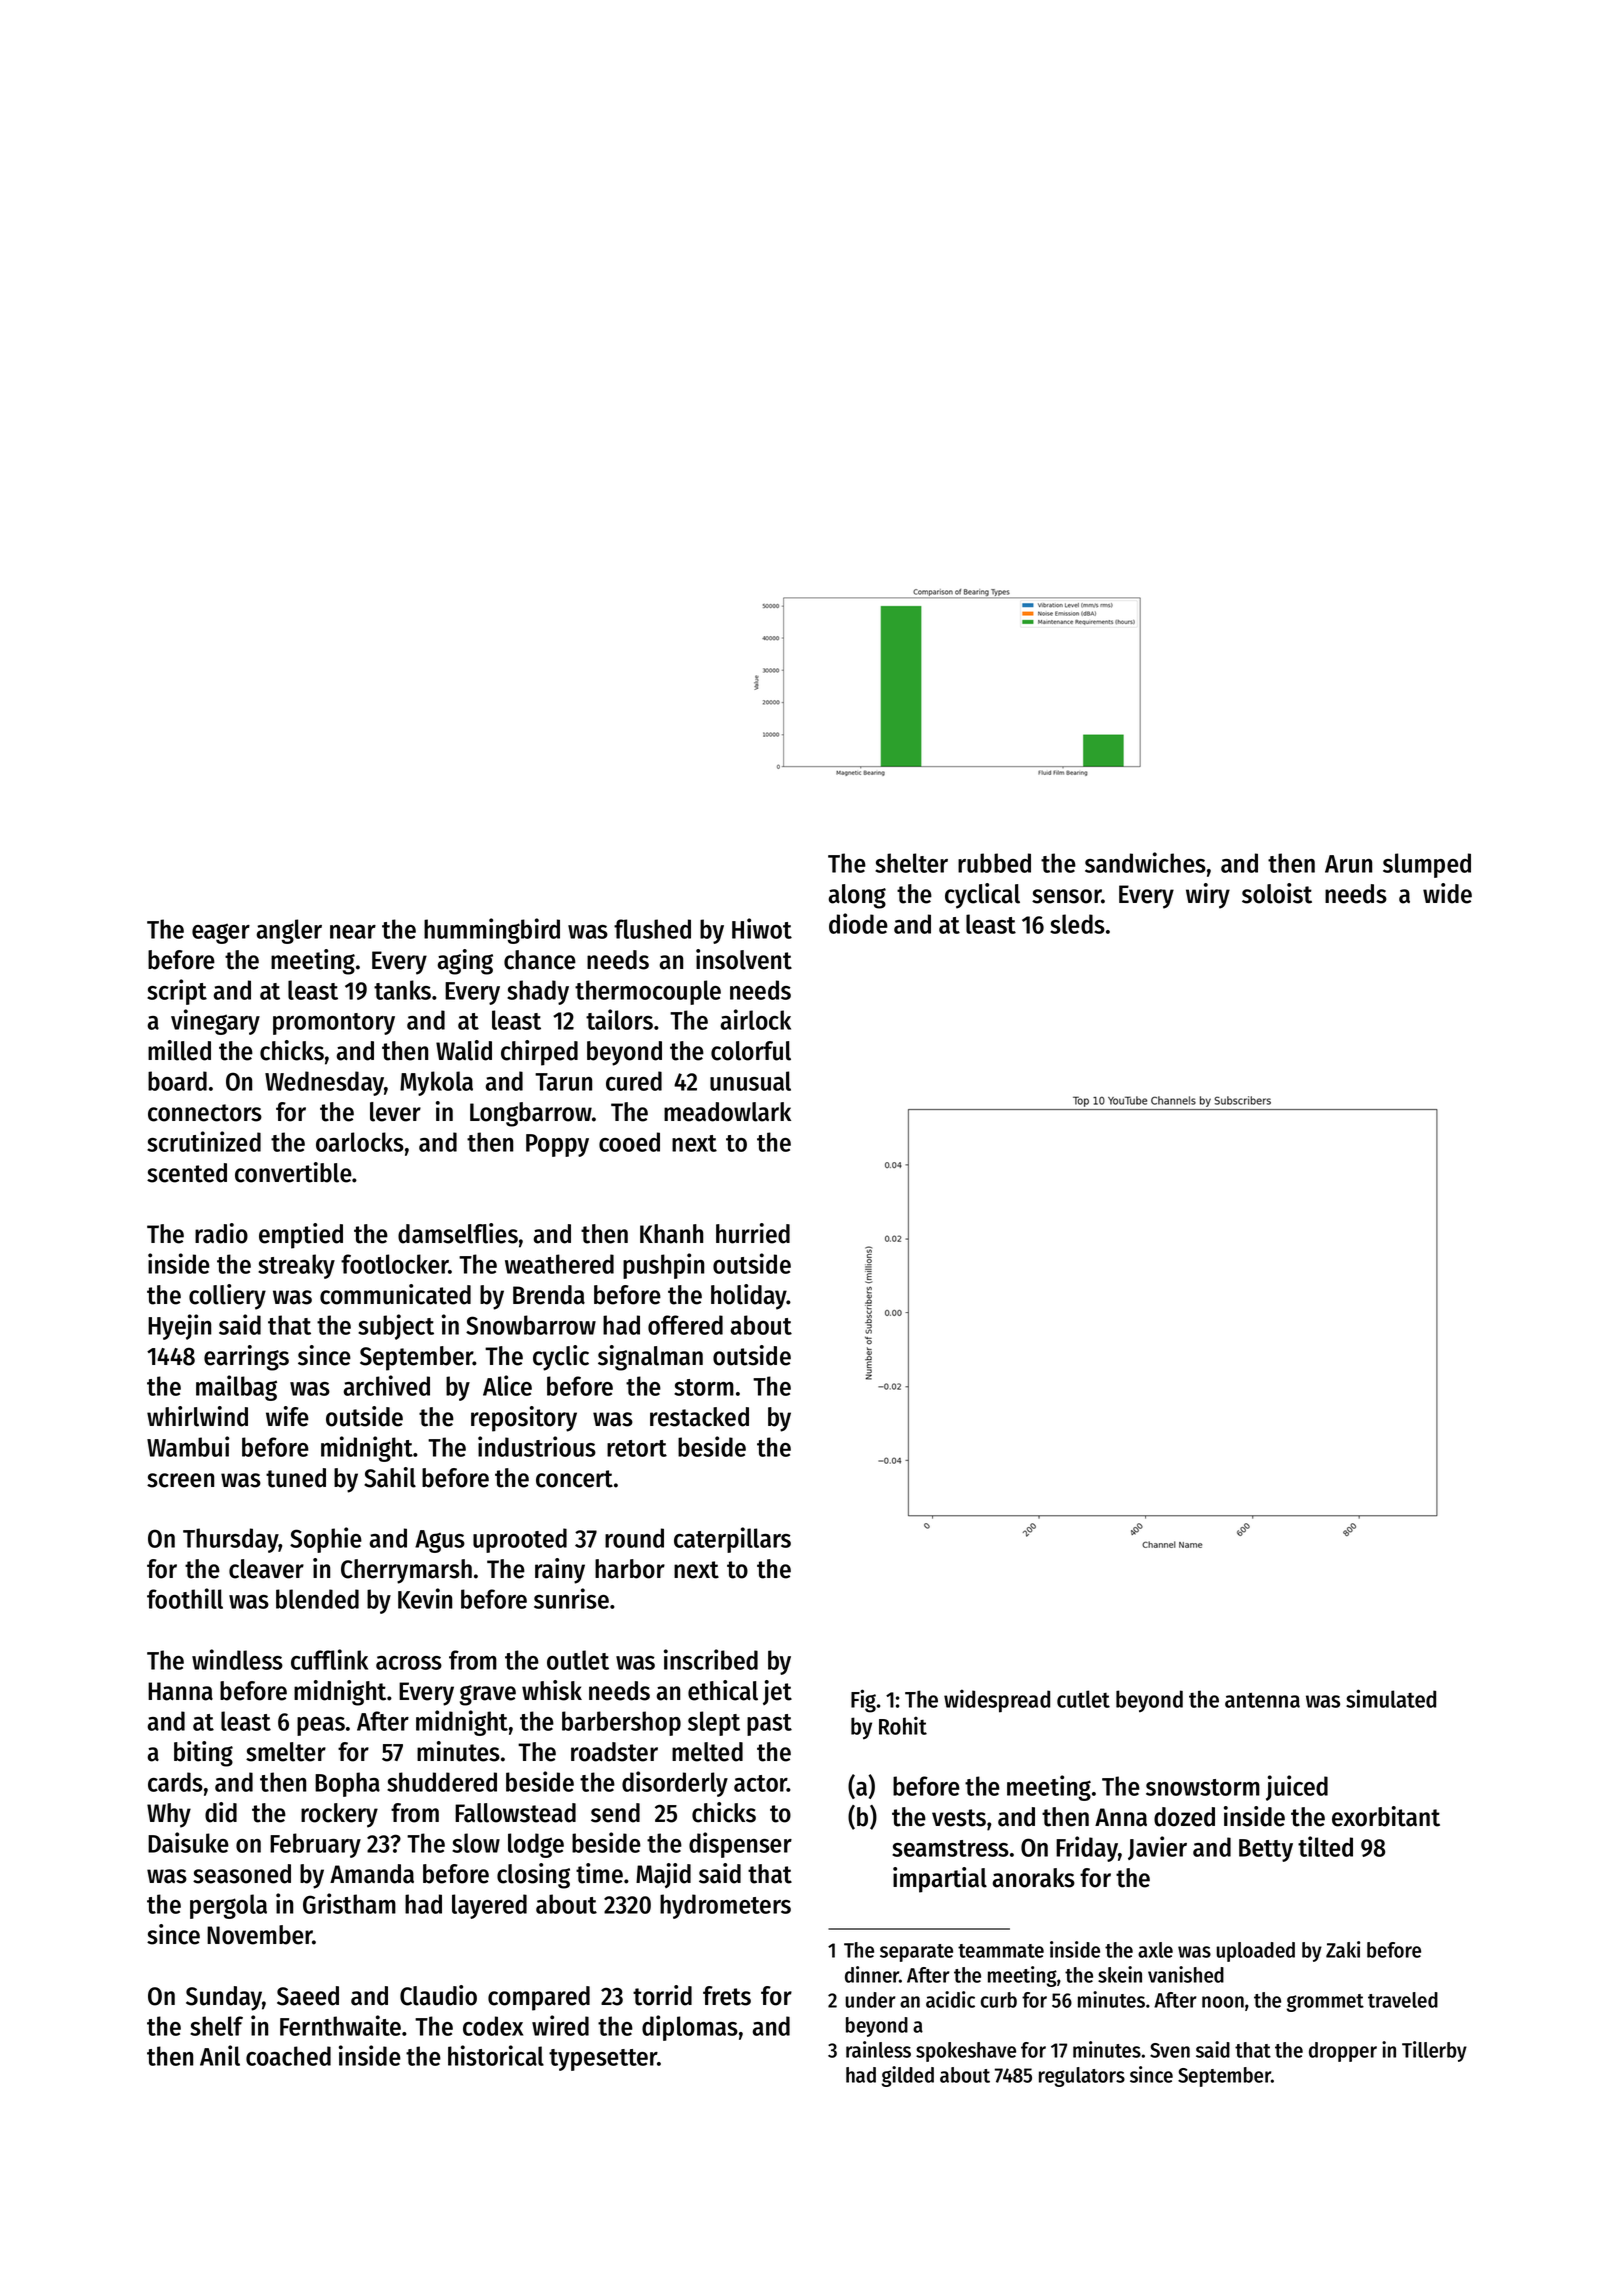  I want to click on hurried, so click(753, 1233).
